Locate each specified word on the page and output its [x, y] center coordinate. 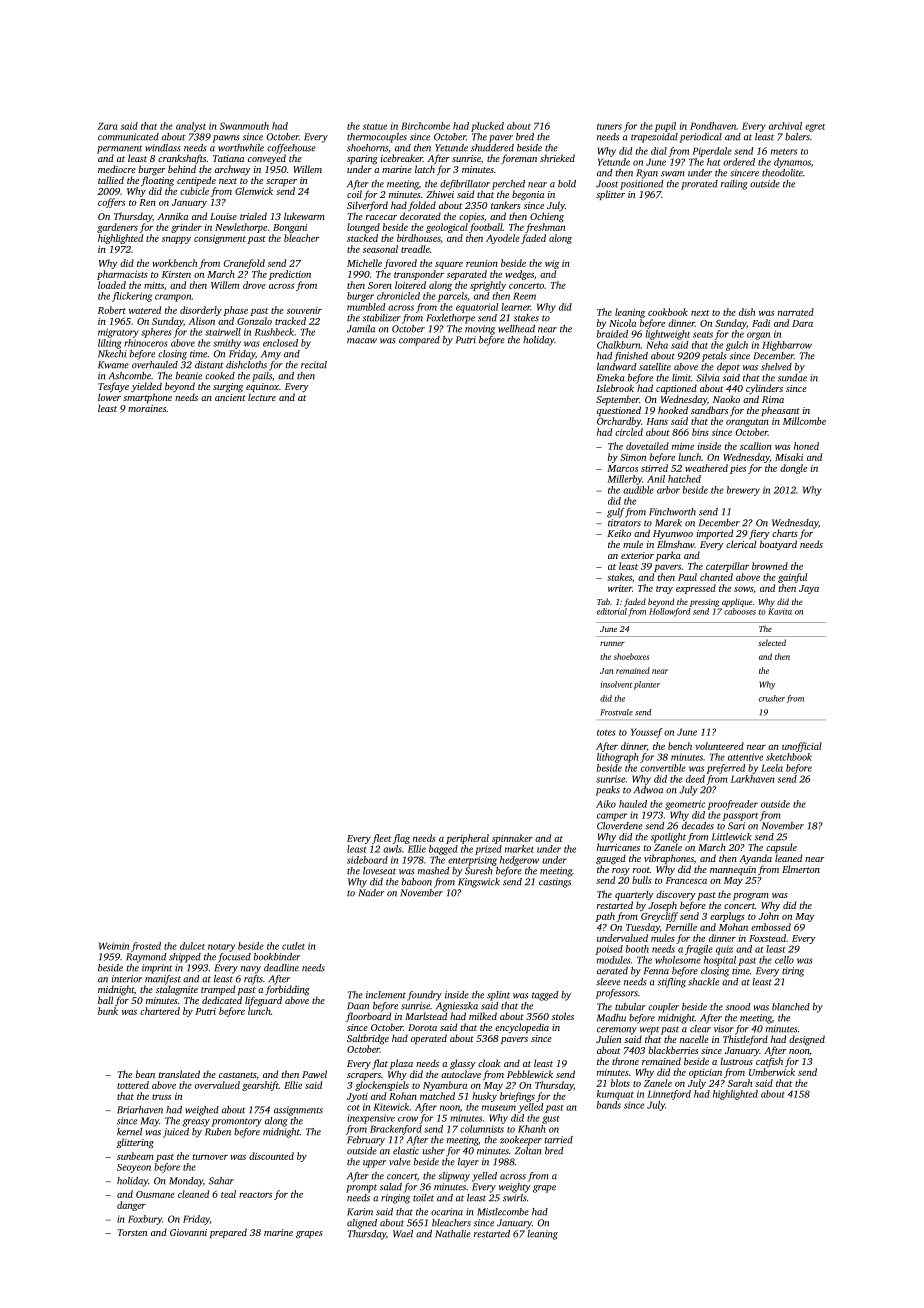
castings [555, 883]
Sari [736, 826]
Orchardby [619, 422]
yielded [146, 387]
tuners [609, 127]
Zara [108, 126]
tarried [558, 1140]
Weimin [114, 946]
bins [700, 432]
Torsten [132, 1232]
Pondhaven [713, 126]
